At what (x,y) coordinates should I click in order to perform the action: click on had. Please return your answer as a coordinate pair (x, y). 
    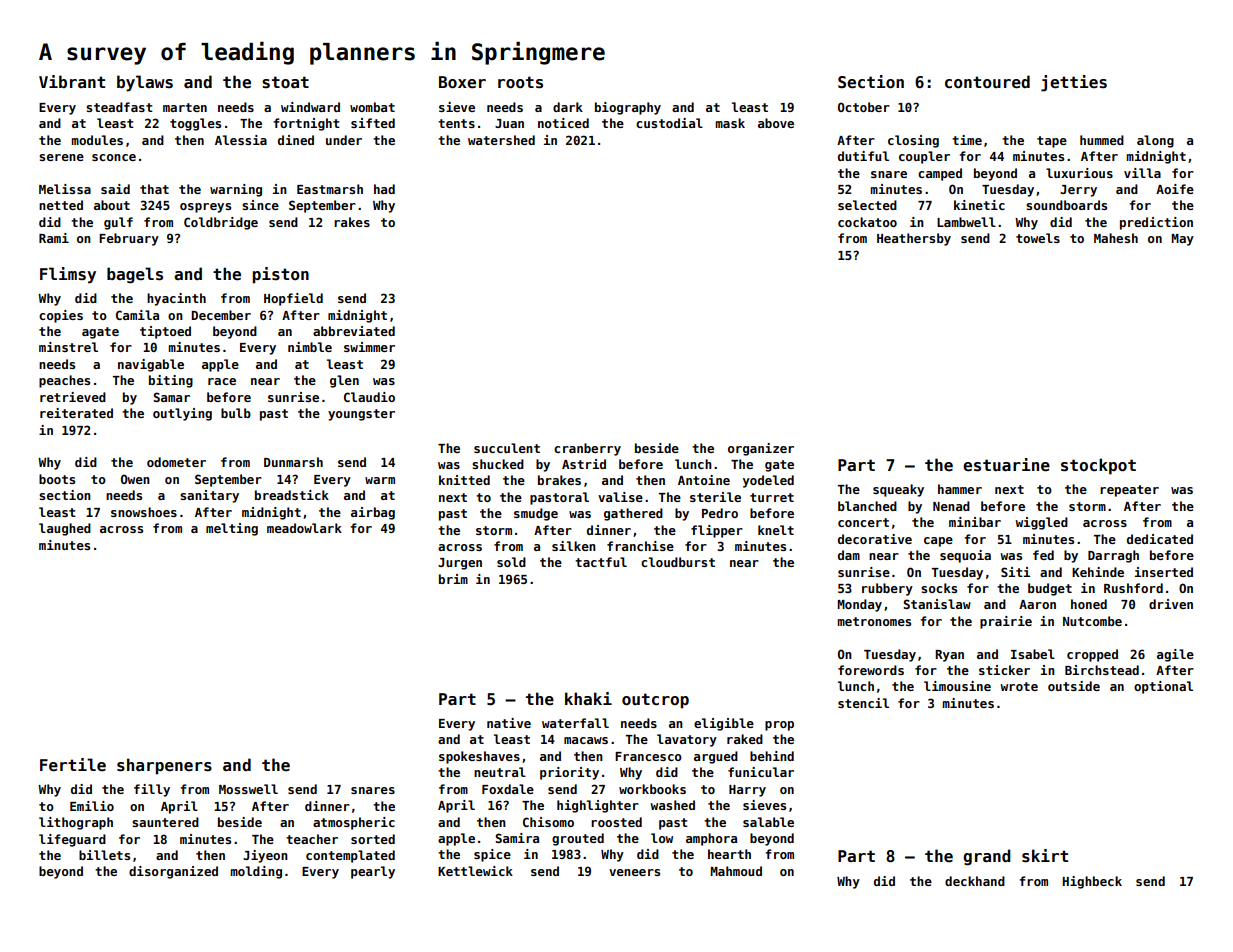
    Looking at the image, I should click on (384, 189).
